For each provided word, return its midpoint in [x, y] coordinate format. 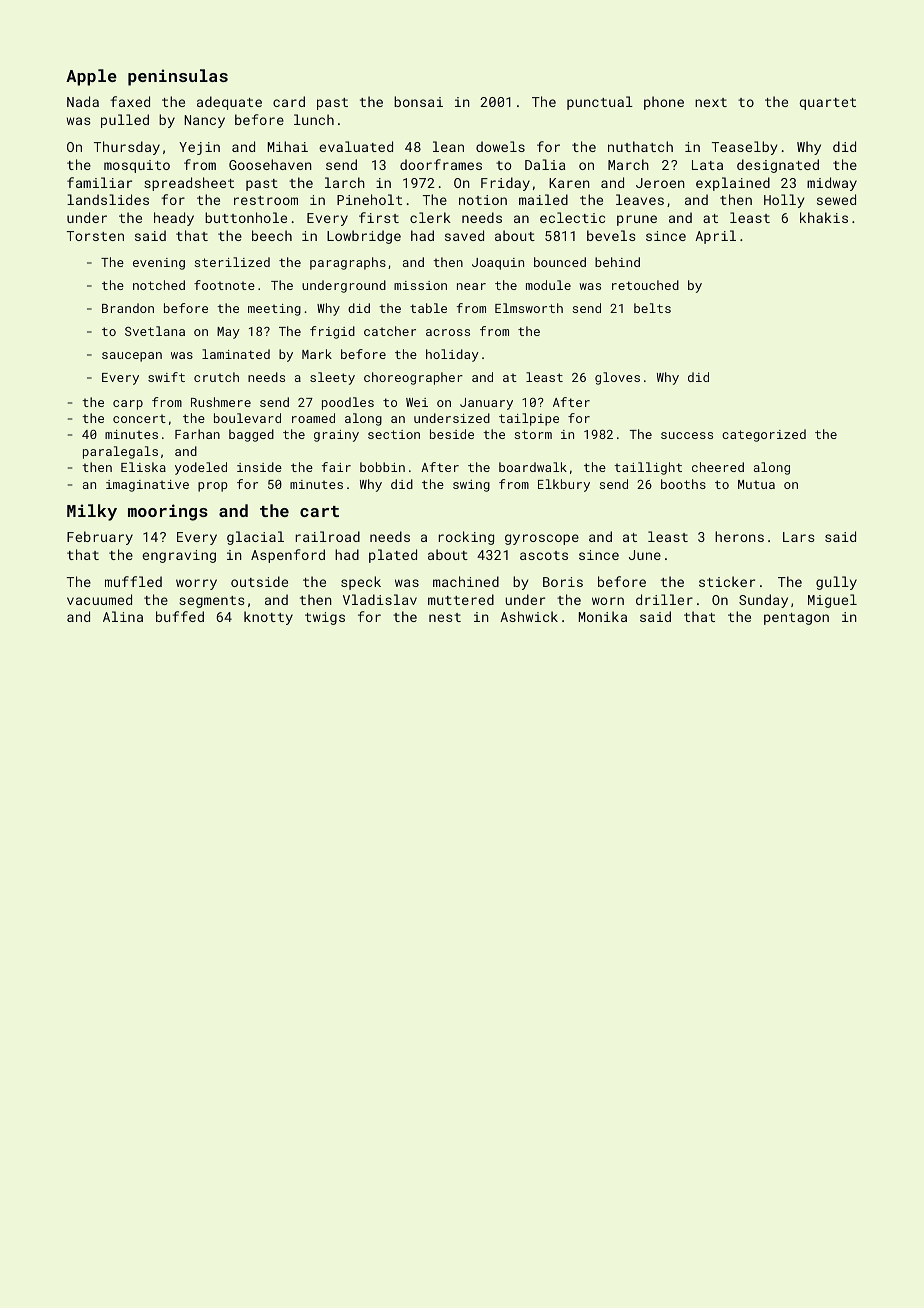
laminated [236, 354]
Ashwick [529, 616]
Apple [91, 77]
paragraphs [348, 263]
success [687, 435]
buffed [180, 616]
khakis [824, 217]
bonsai [418, 101]
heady [174, 219]
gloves [617, 378]
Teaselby [745, 148]
